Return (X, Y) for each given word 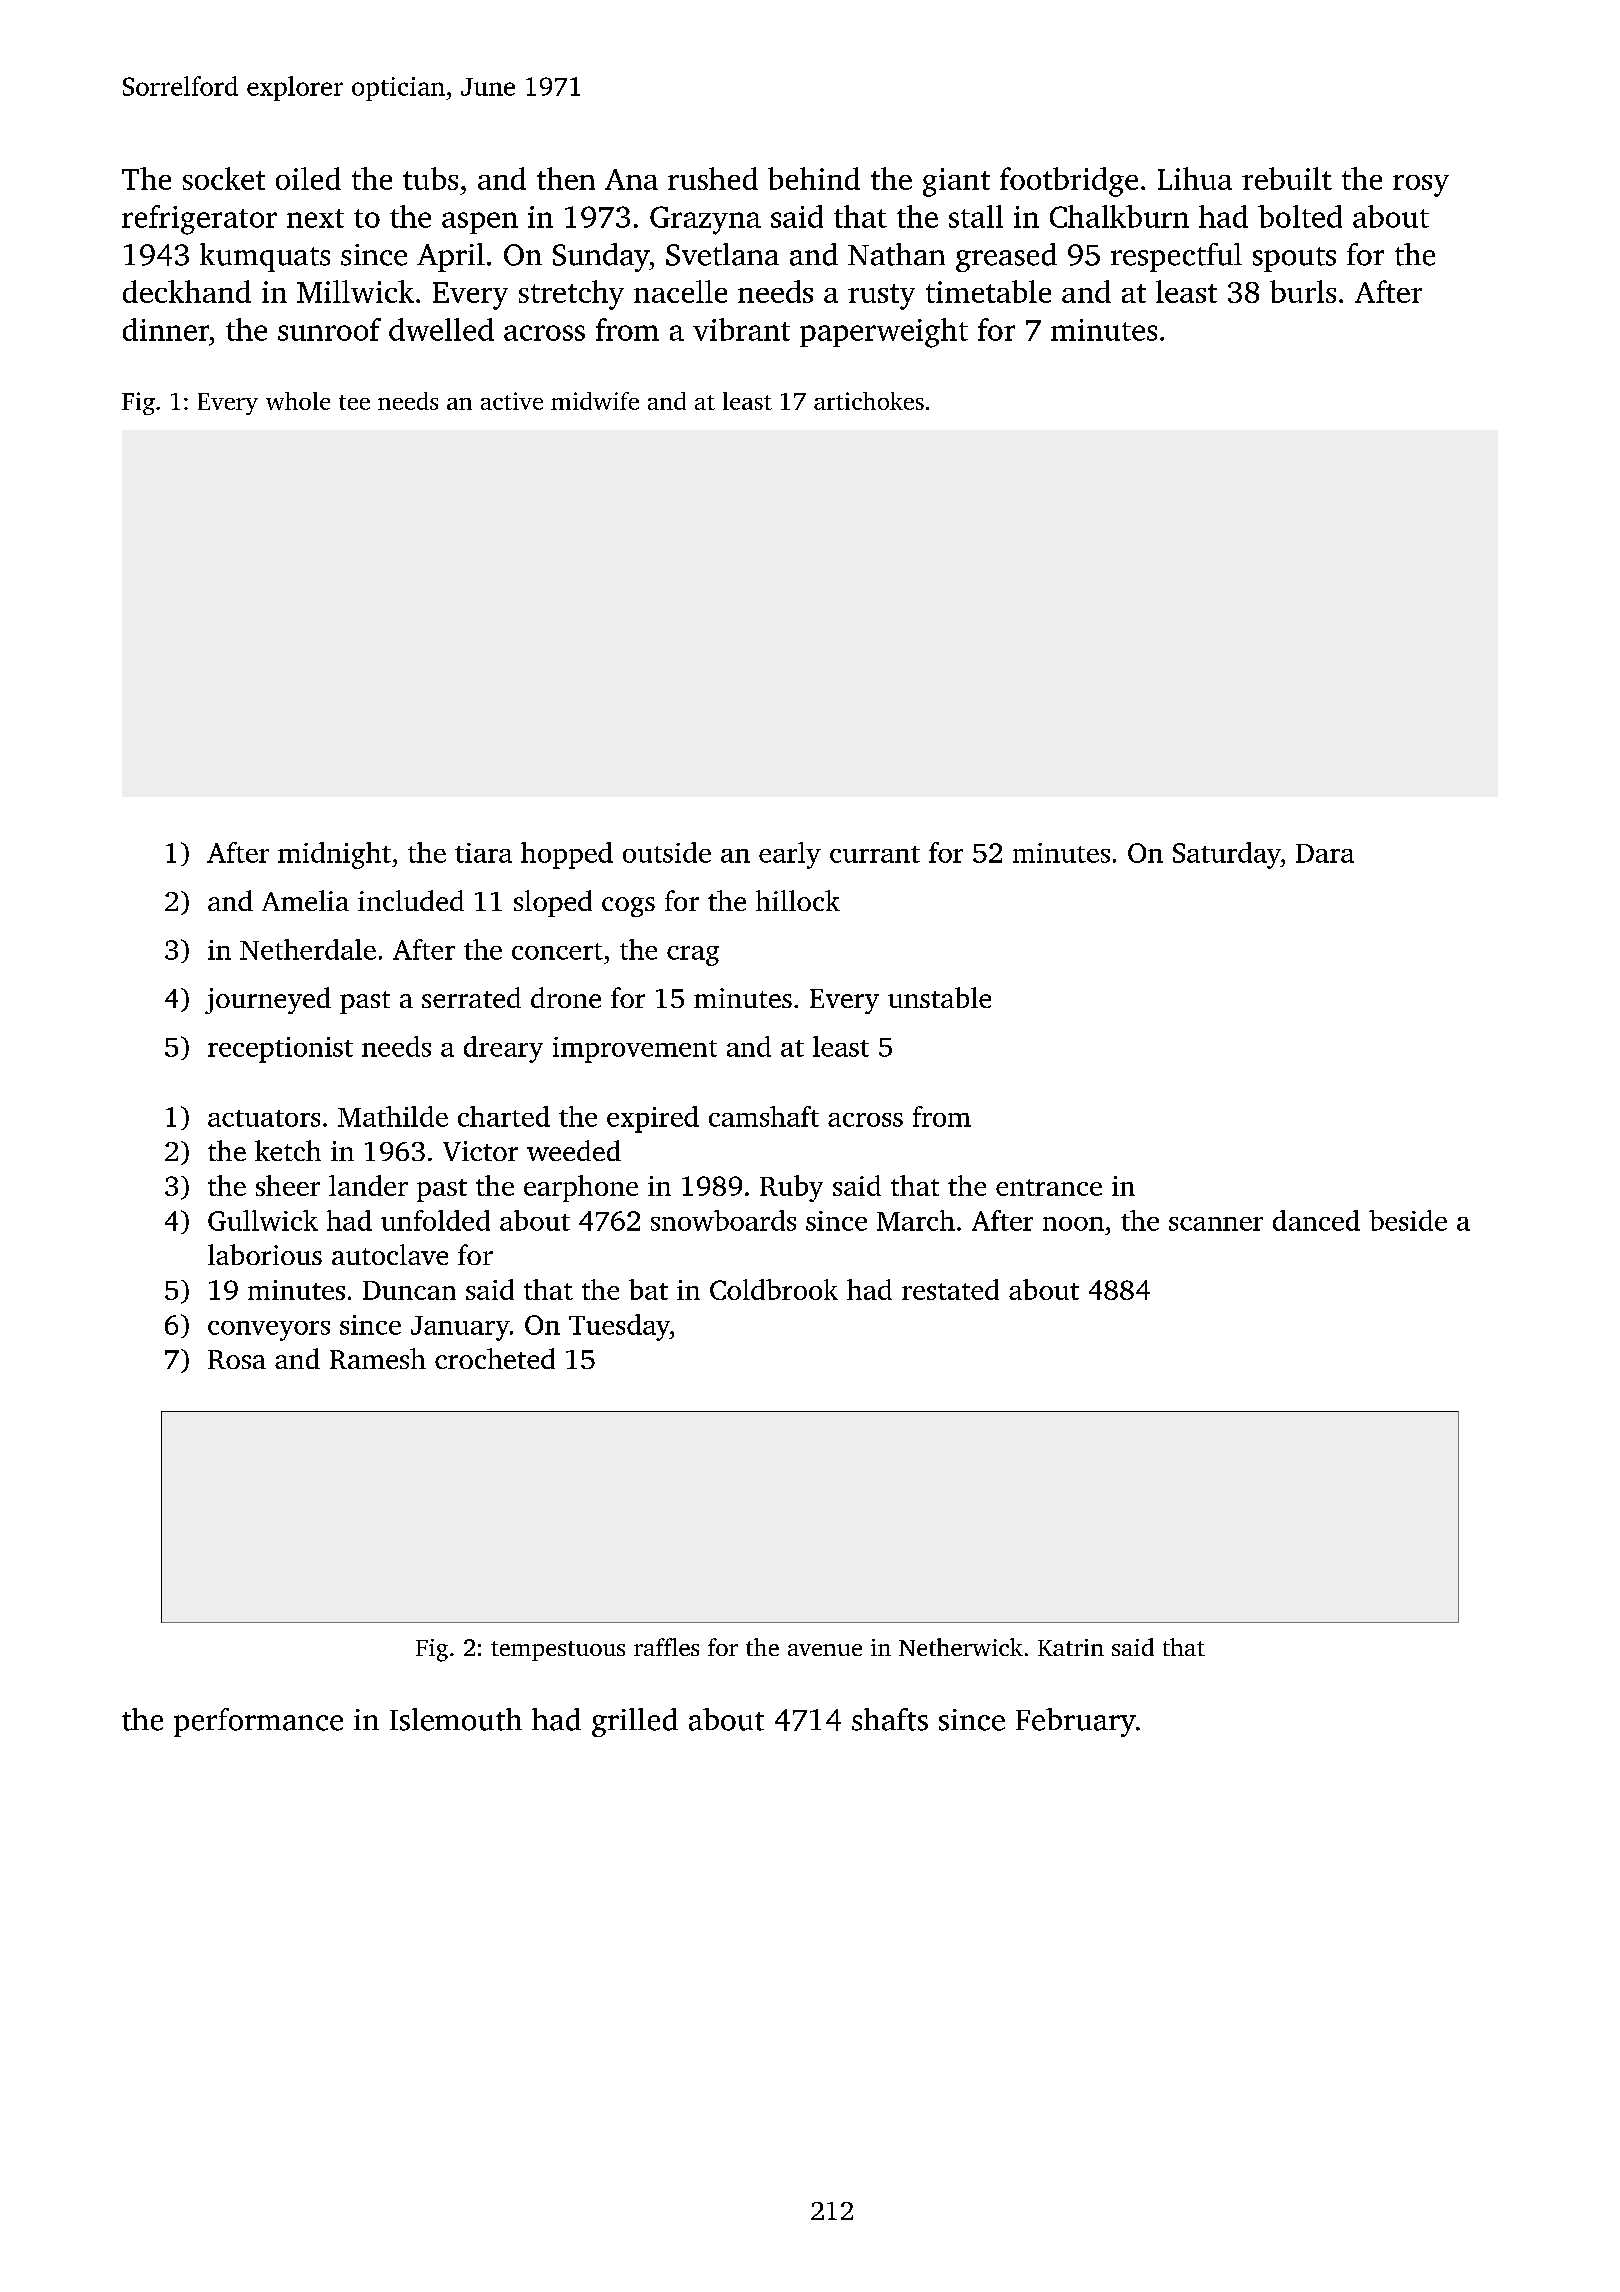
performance (258, 1722)
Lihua (1195, 178)
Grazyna (705, 220)
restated (950, 1289)
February (1076, 1722)
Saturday (1227, 855)
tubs (430, 178)
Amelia (305, 900)
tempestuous (558, 1651)
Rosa (237, 1359)
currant (875, 854)
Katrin (1071, 1647)
